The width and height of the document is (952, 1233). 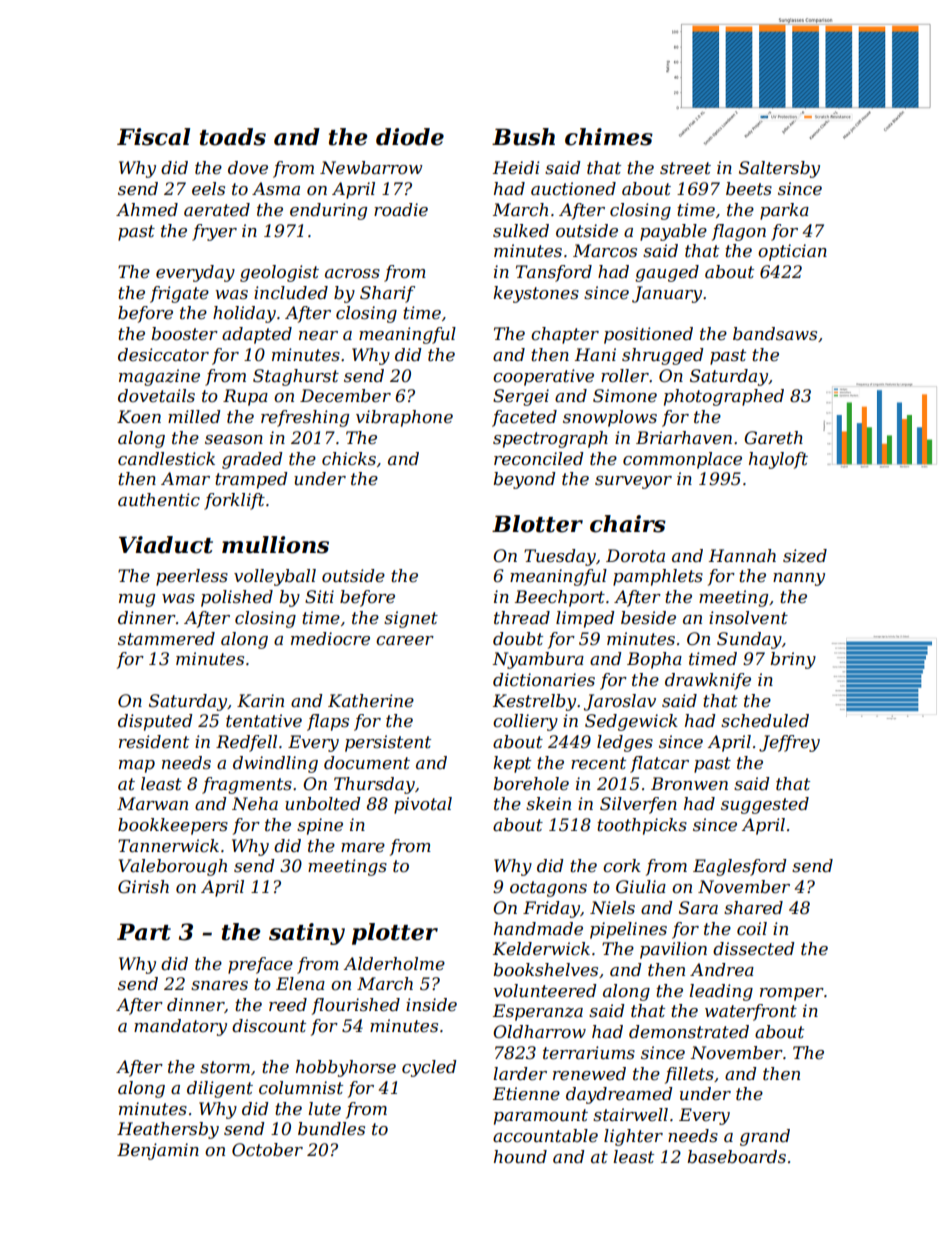 What do you see at coordinates (214, 232) in the document?
I see `fryer` at bounding box center [214, 232].
